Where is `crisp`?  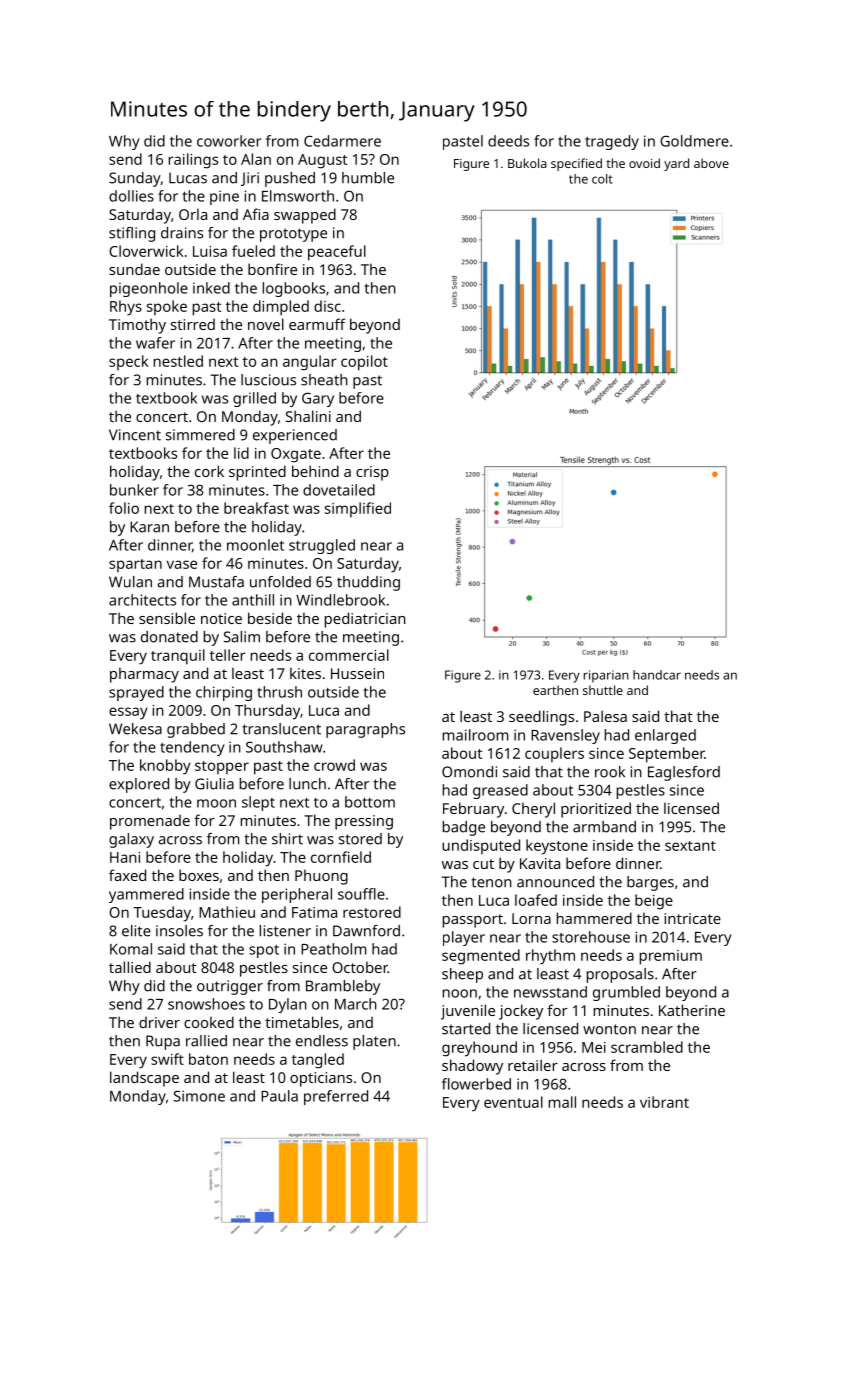
crisp is located at coordinates (372, 473).
